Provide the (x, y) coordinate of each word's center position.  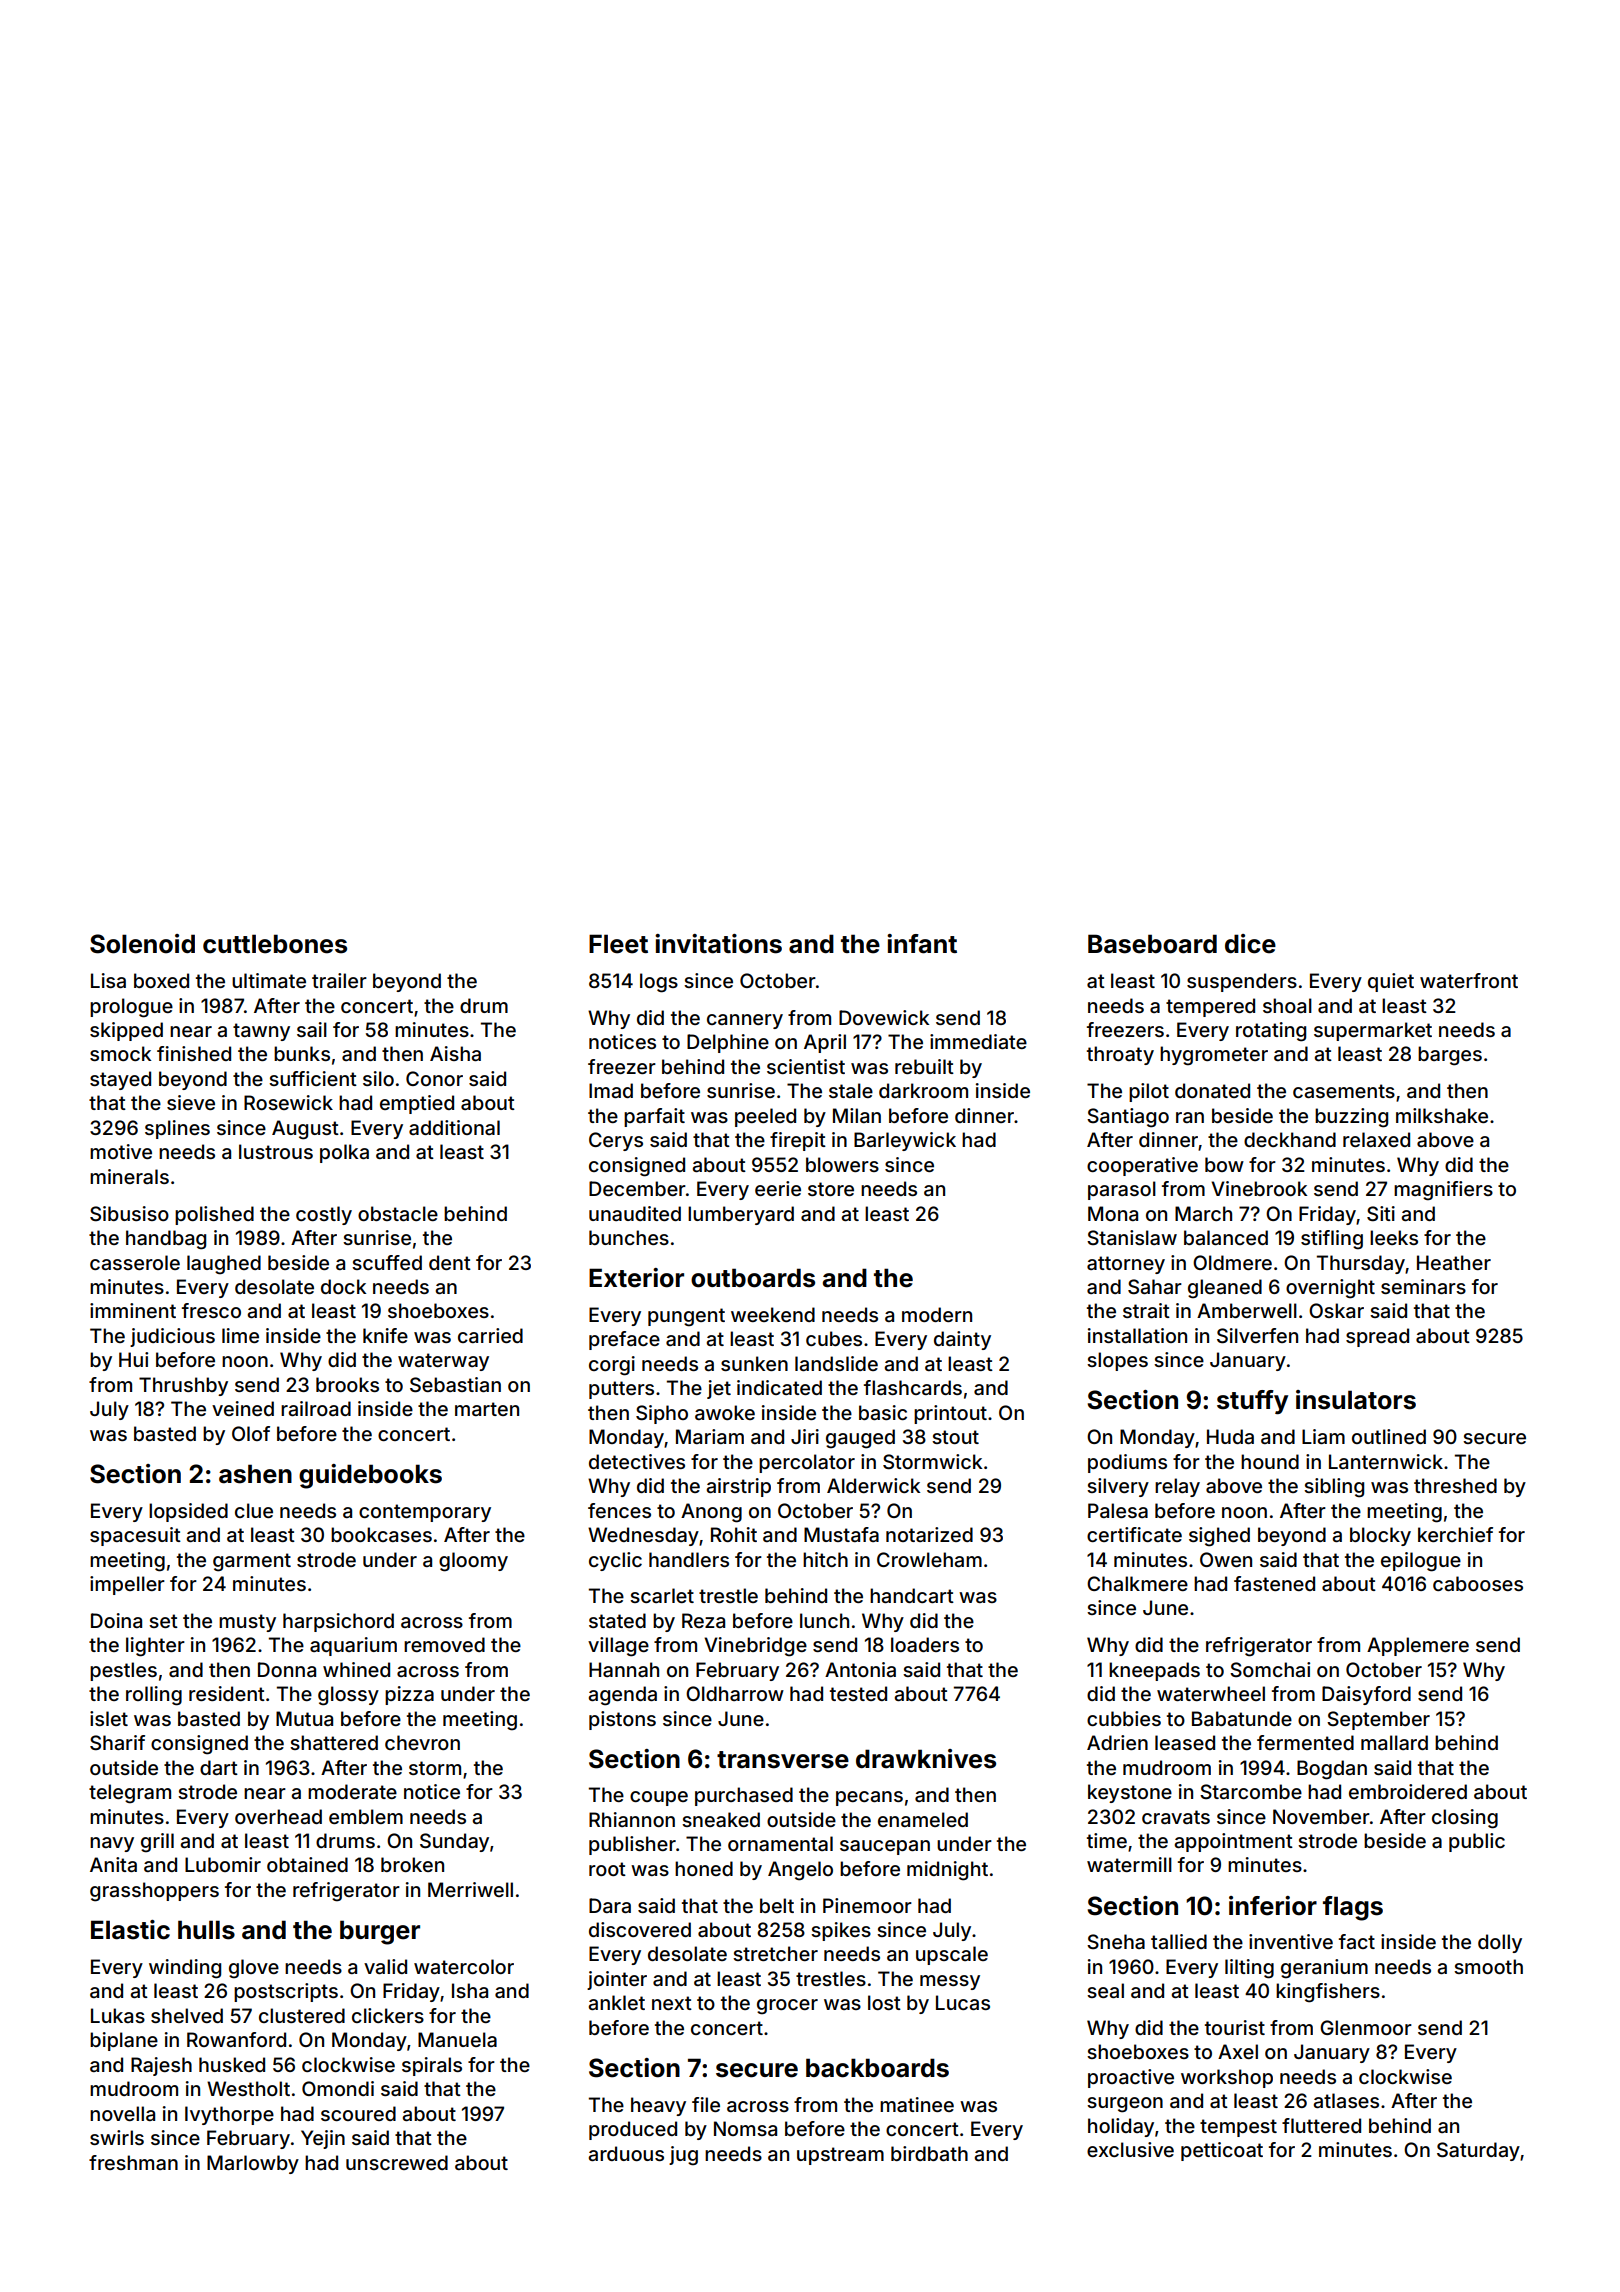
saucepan (885, 1847)
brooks (347, 1384)
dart (219, 1767)
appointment (1233, 1842)
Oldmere (1232, 1262)
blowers (842, 1164)
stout (955, 1437)
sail (312, 1029)
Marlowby (253, 2164)
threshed (1455, 1485)
